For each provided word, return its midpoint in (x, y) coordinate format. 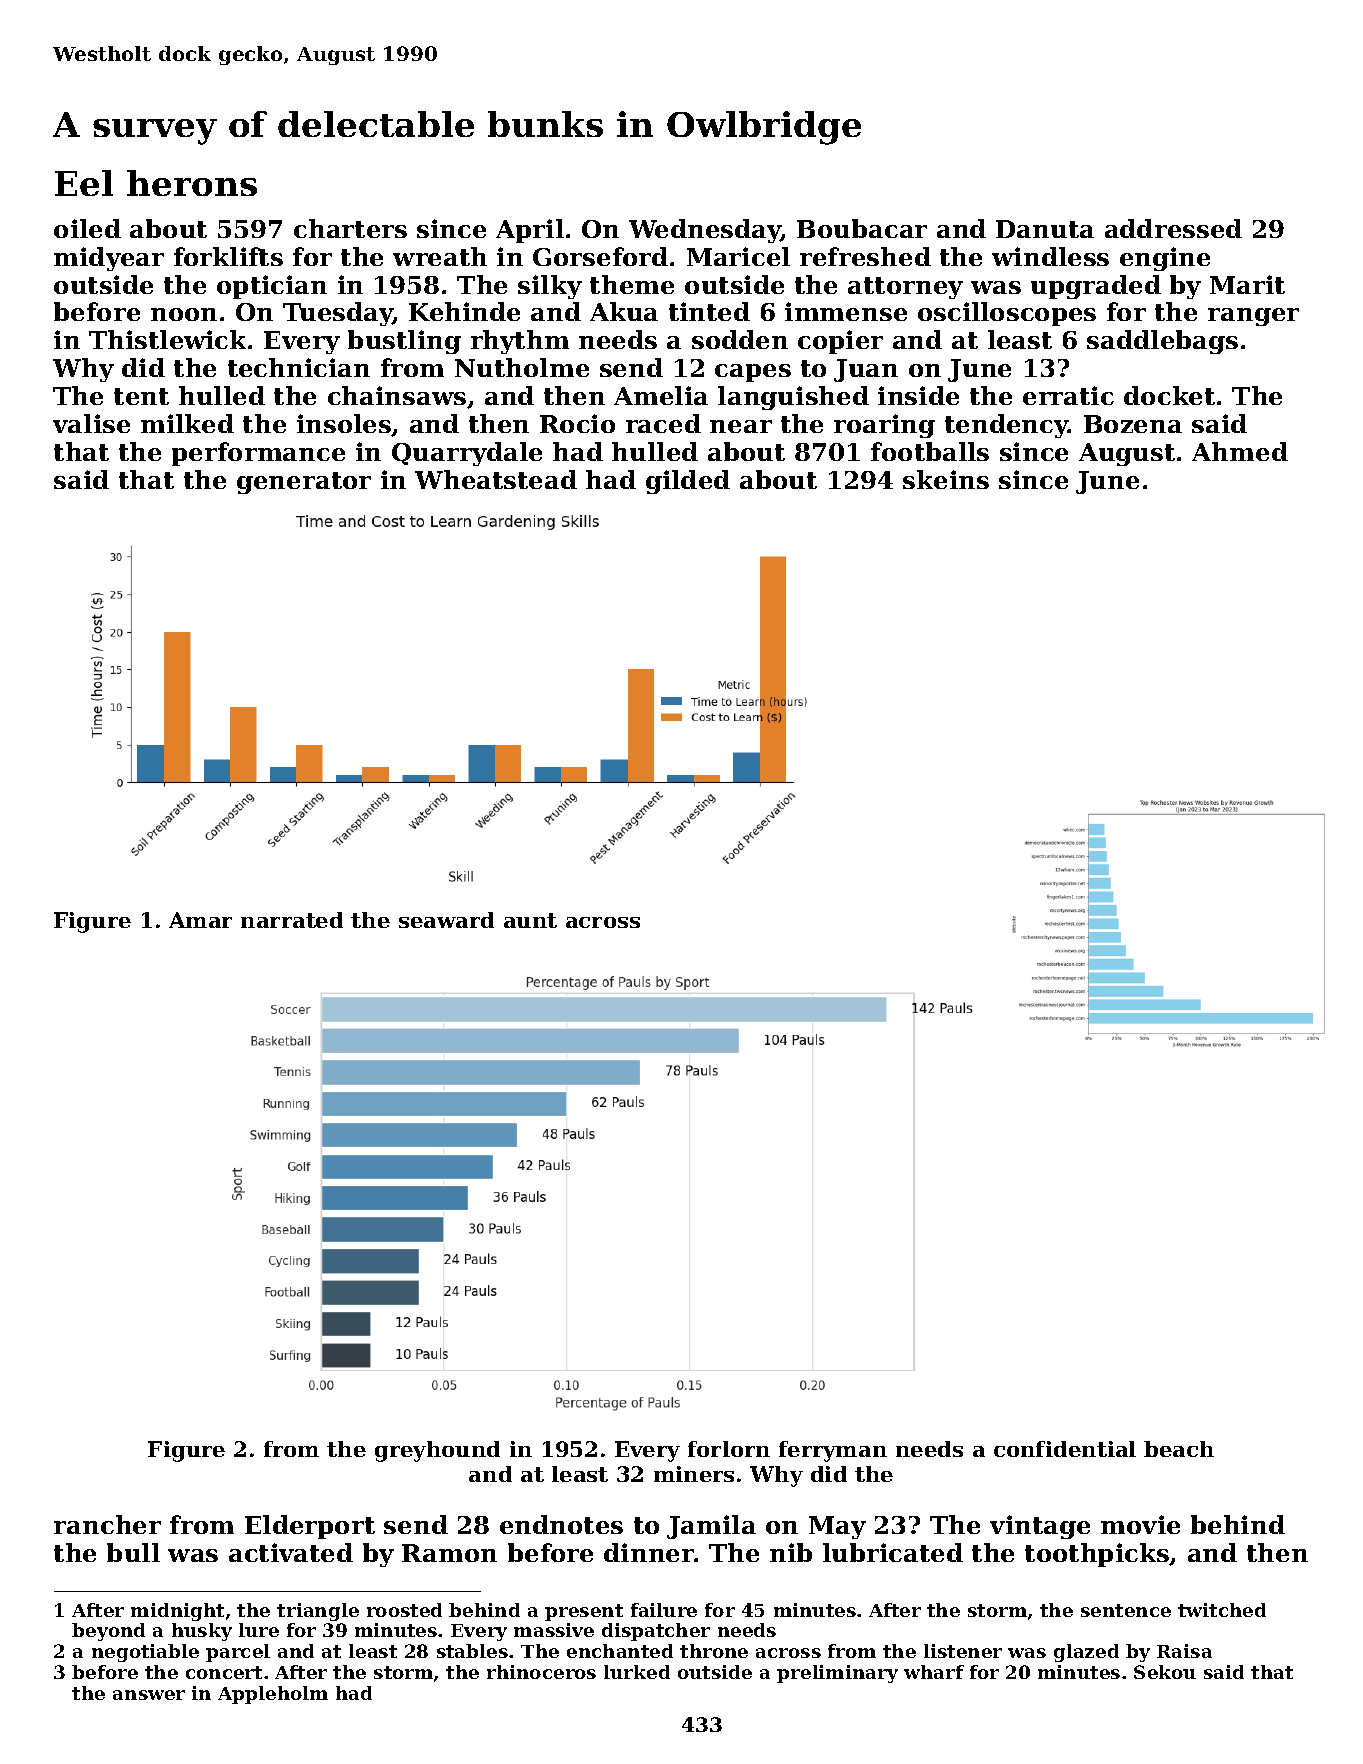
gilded (688, 482)
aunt (530, 920)
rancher (107, 1524)
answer (149, 1695)
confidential (1065, 1449)
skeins (946, 479)
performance (258, 454)
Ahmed (1240, 451)
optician (272, 287)
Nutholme (522, 367)
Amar (200, 920)
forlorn (729, 1449)
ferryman (833, 1451)
